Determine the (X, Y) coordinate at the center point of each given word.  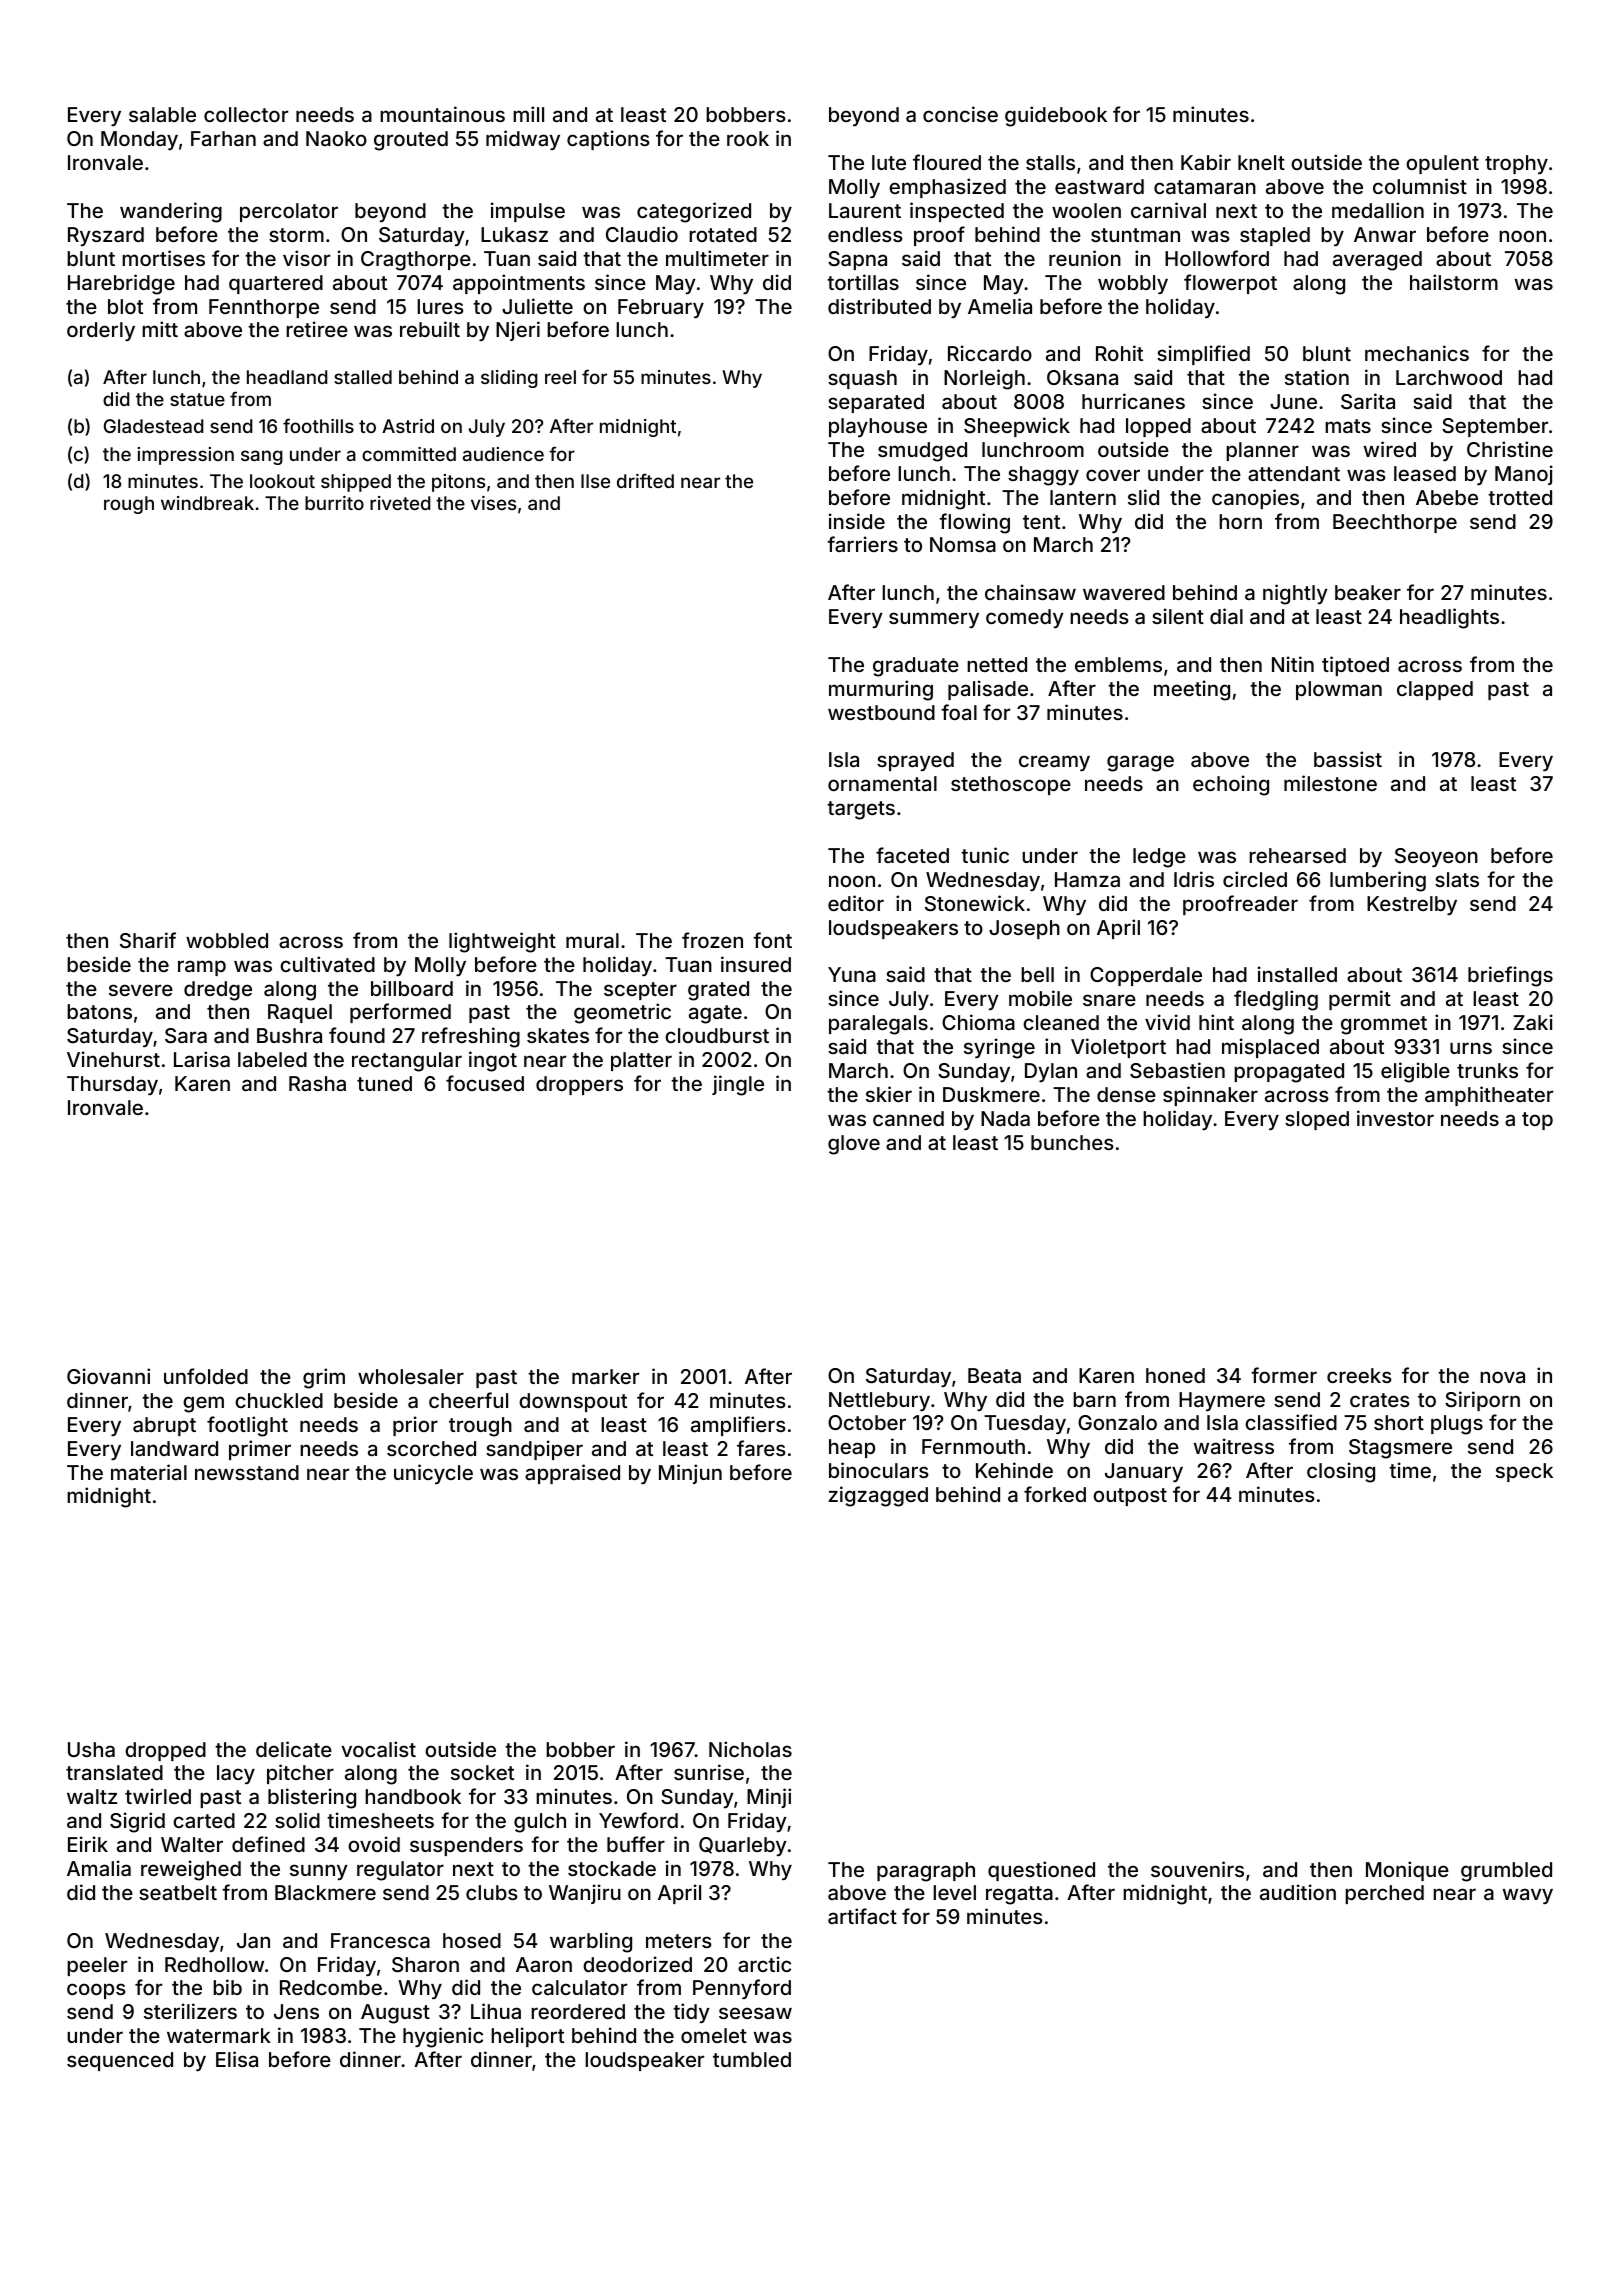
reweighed (191, 1870)
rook (748, 138)
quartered (276, 284)
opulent (1442, 164)
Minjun (690, 1474)
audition (1298, 1892)
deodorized (637, 1964)
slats (1457, 879)
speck (1524, 1472)
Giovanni (108, 1376)
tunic (985, 855)
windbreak (207, 503)
